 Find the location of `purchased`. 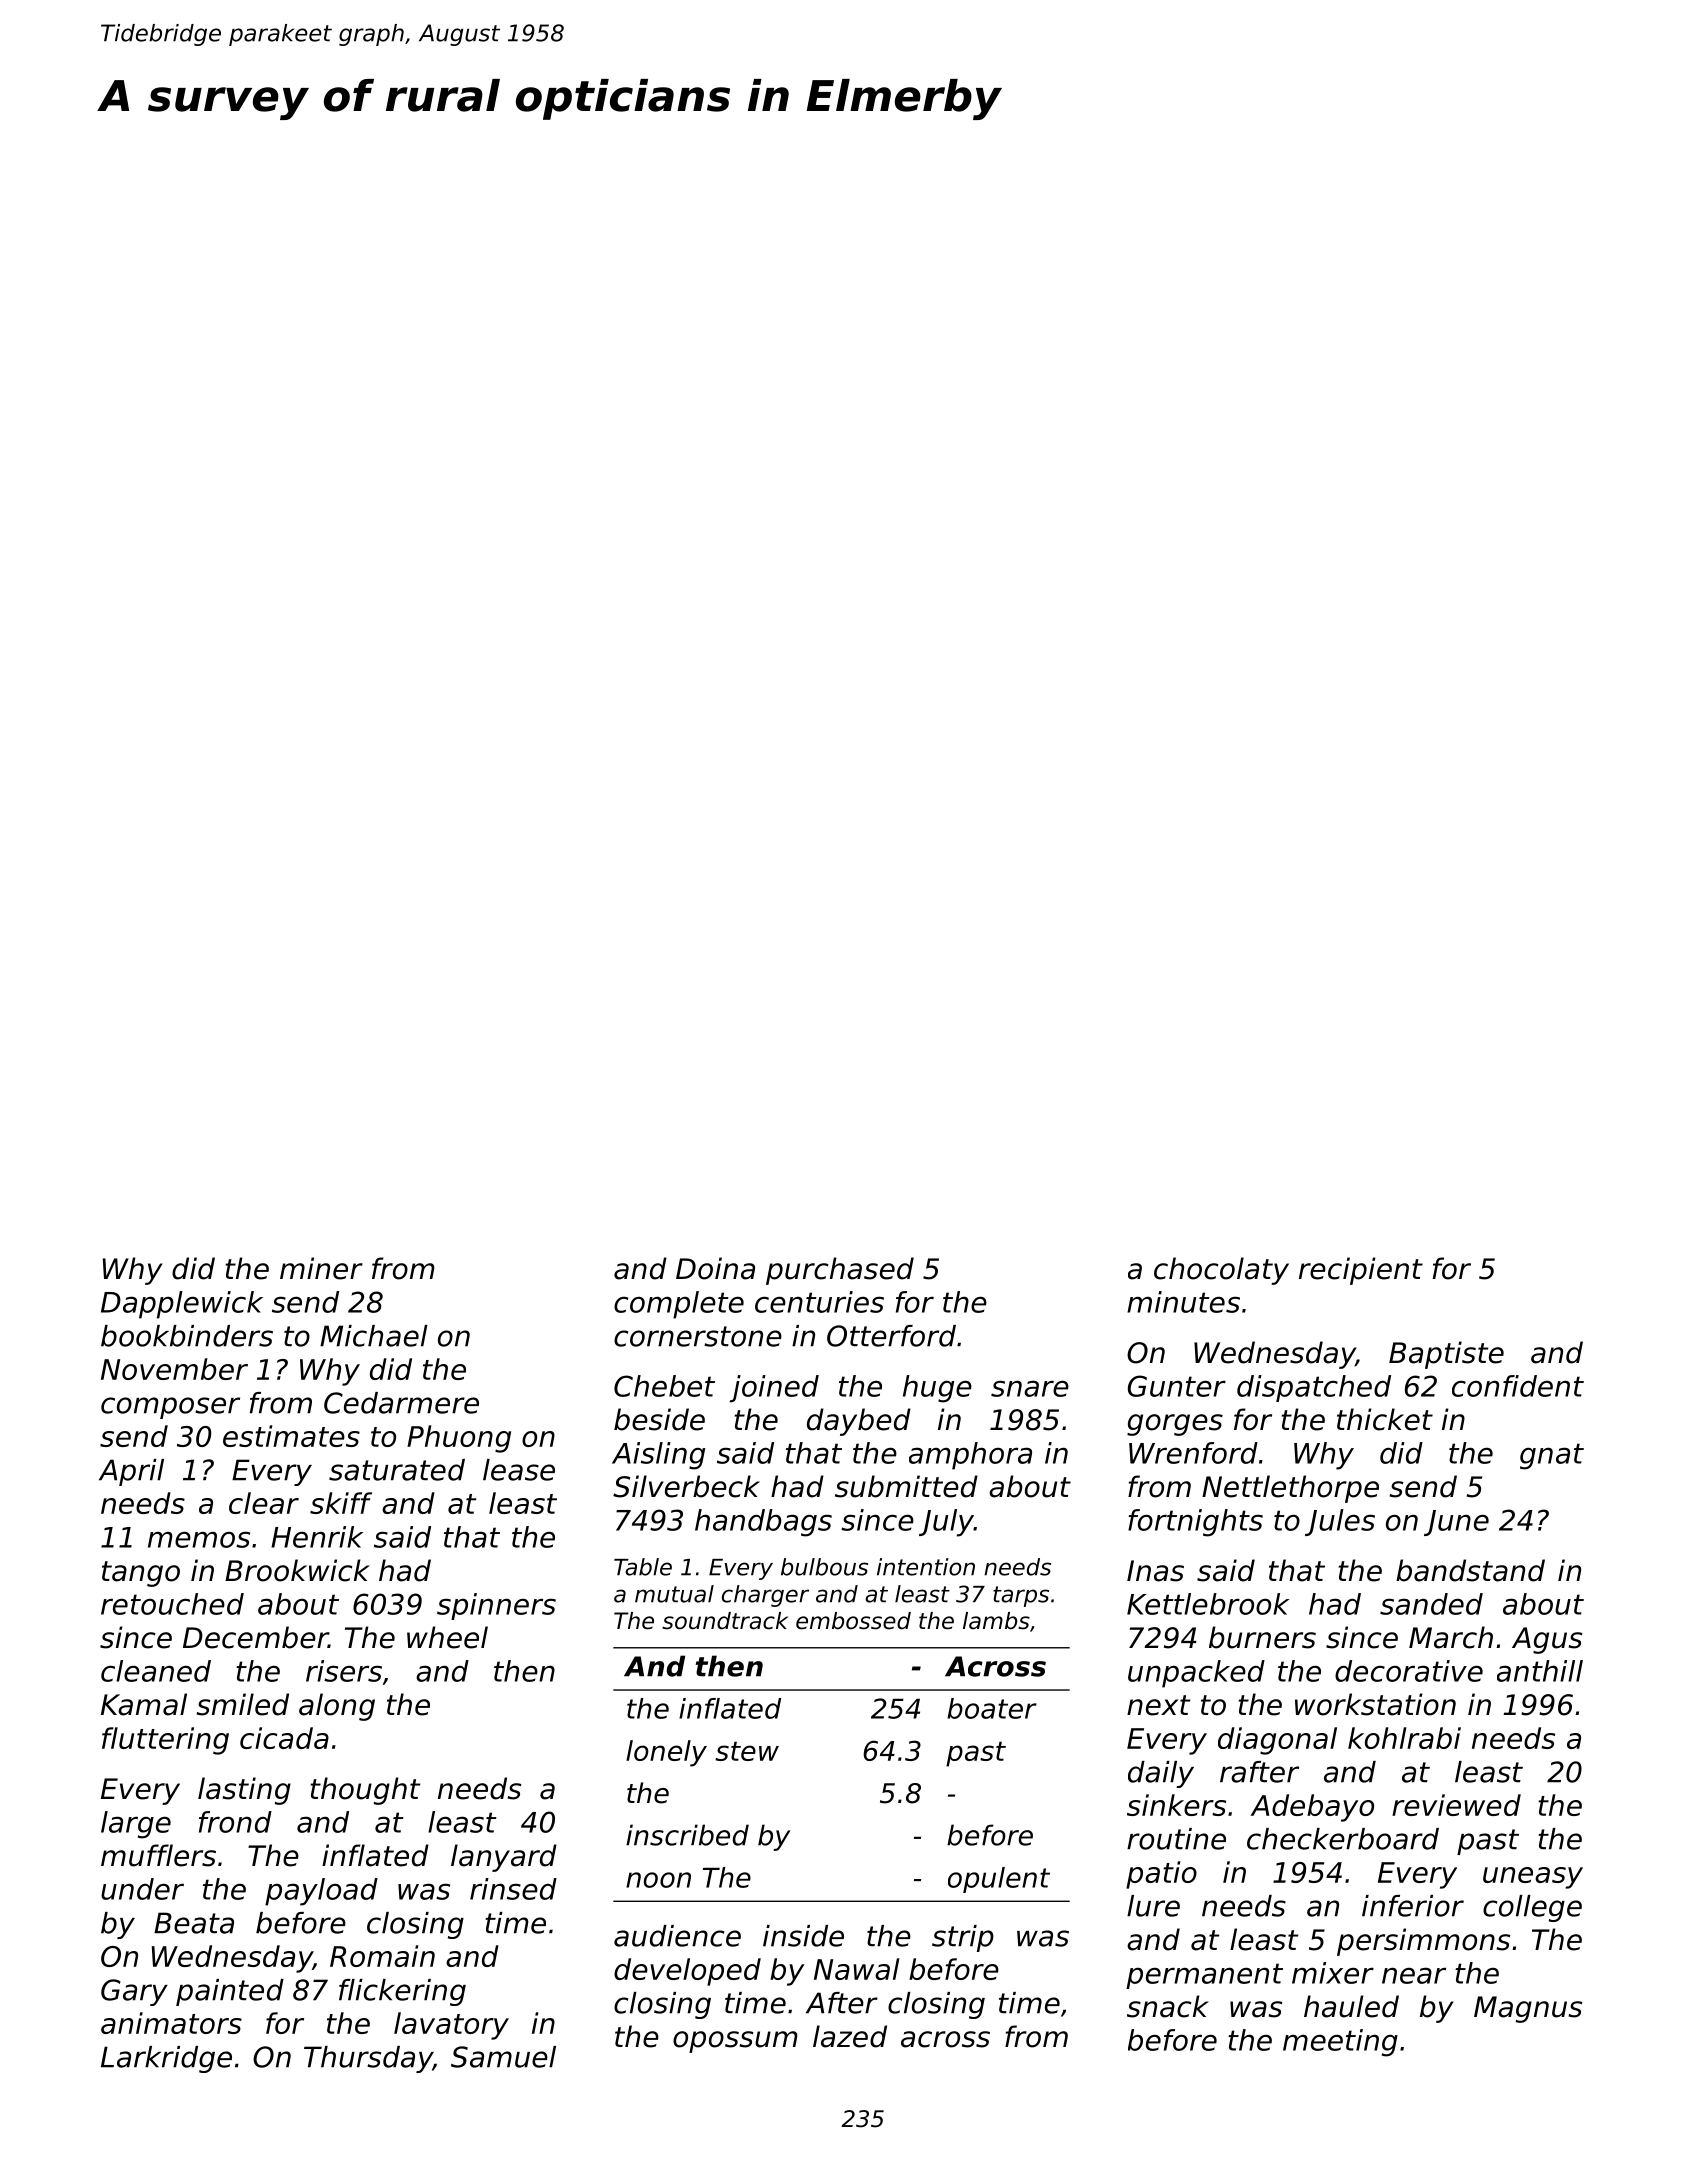

purchased is located at coordinates (840, 1271).
